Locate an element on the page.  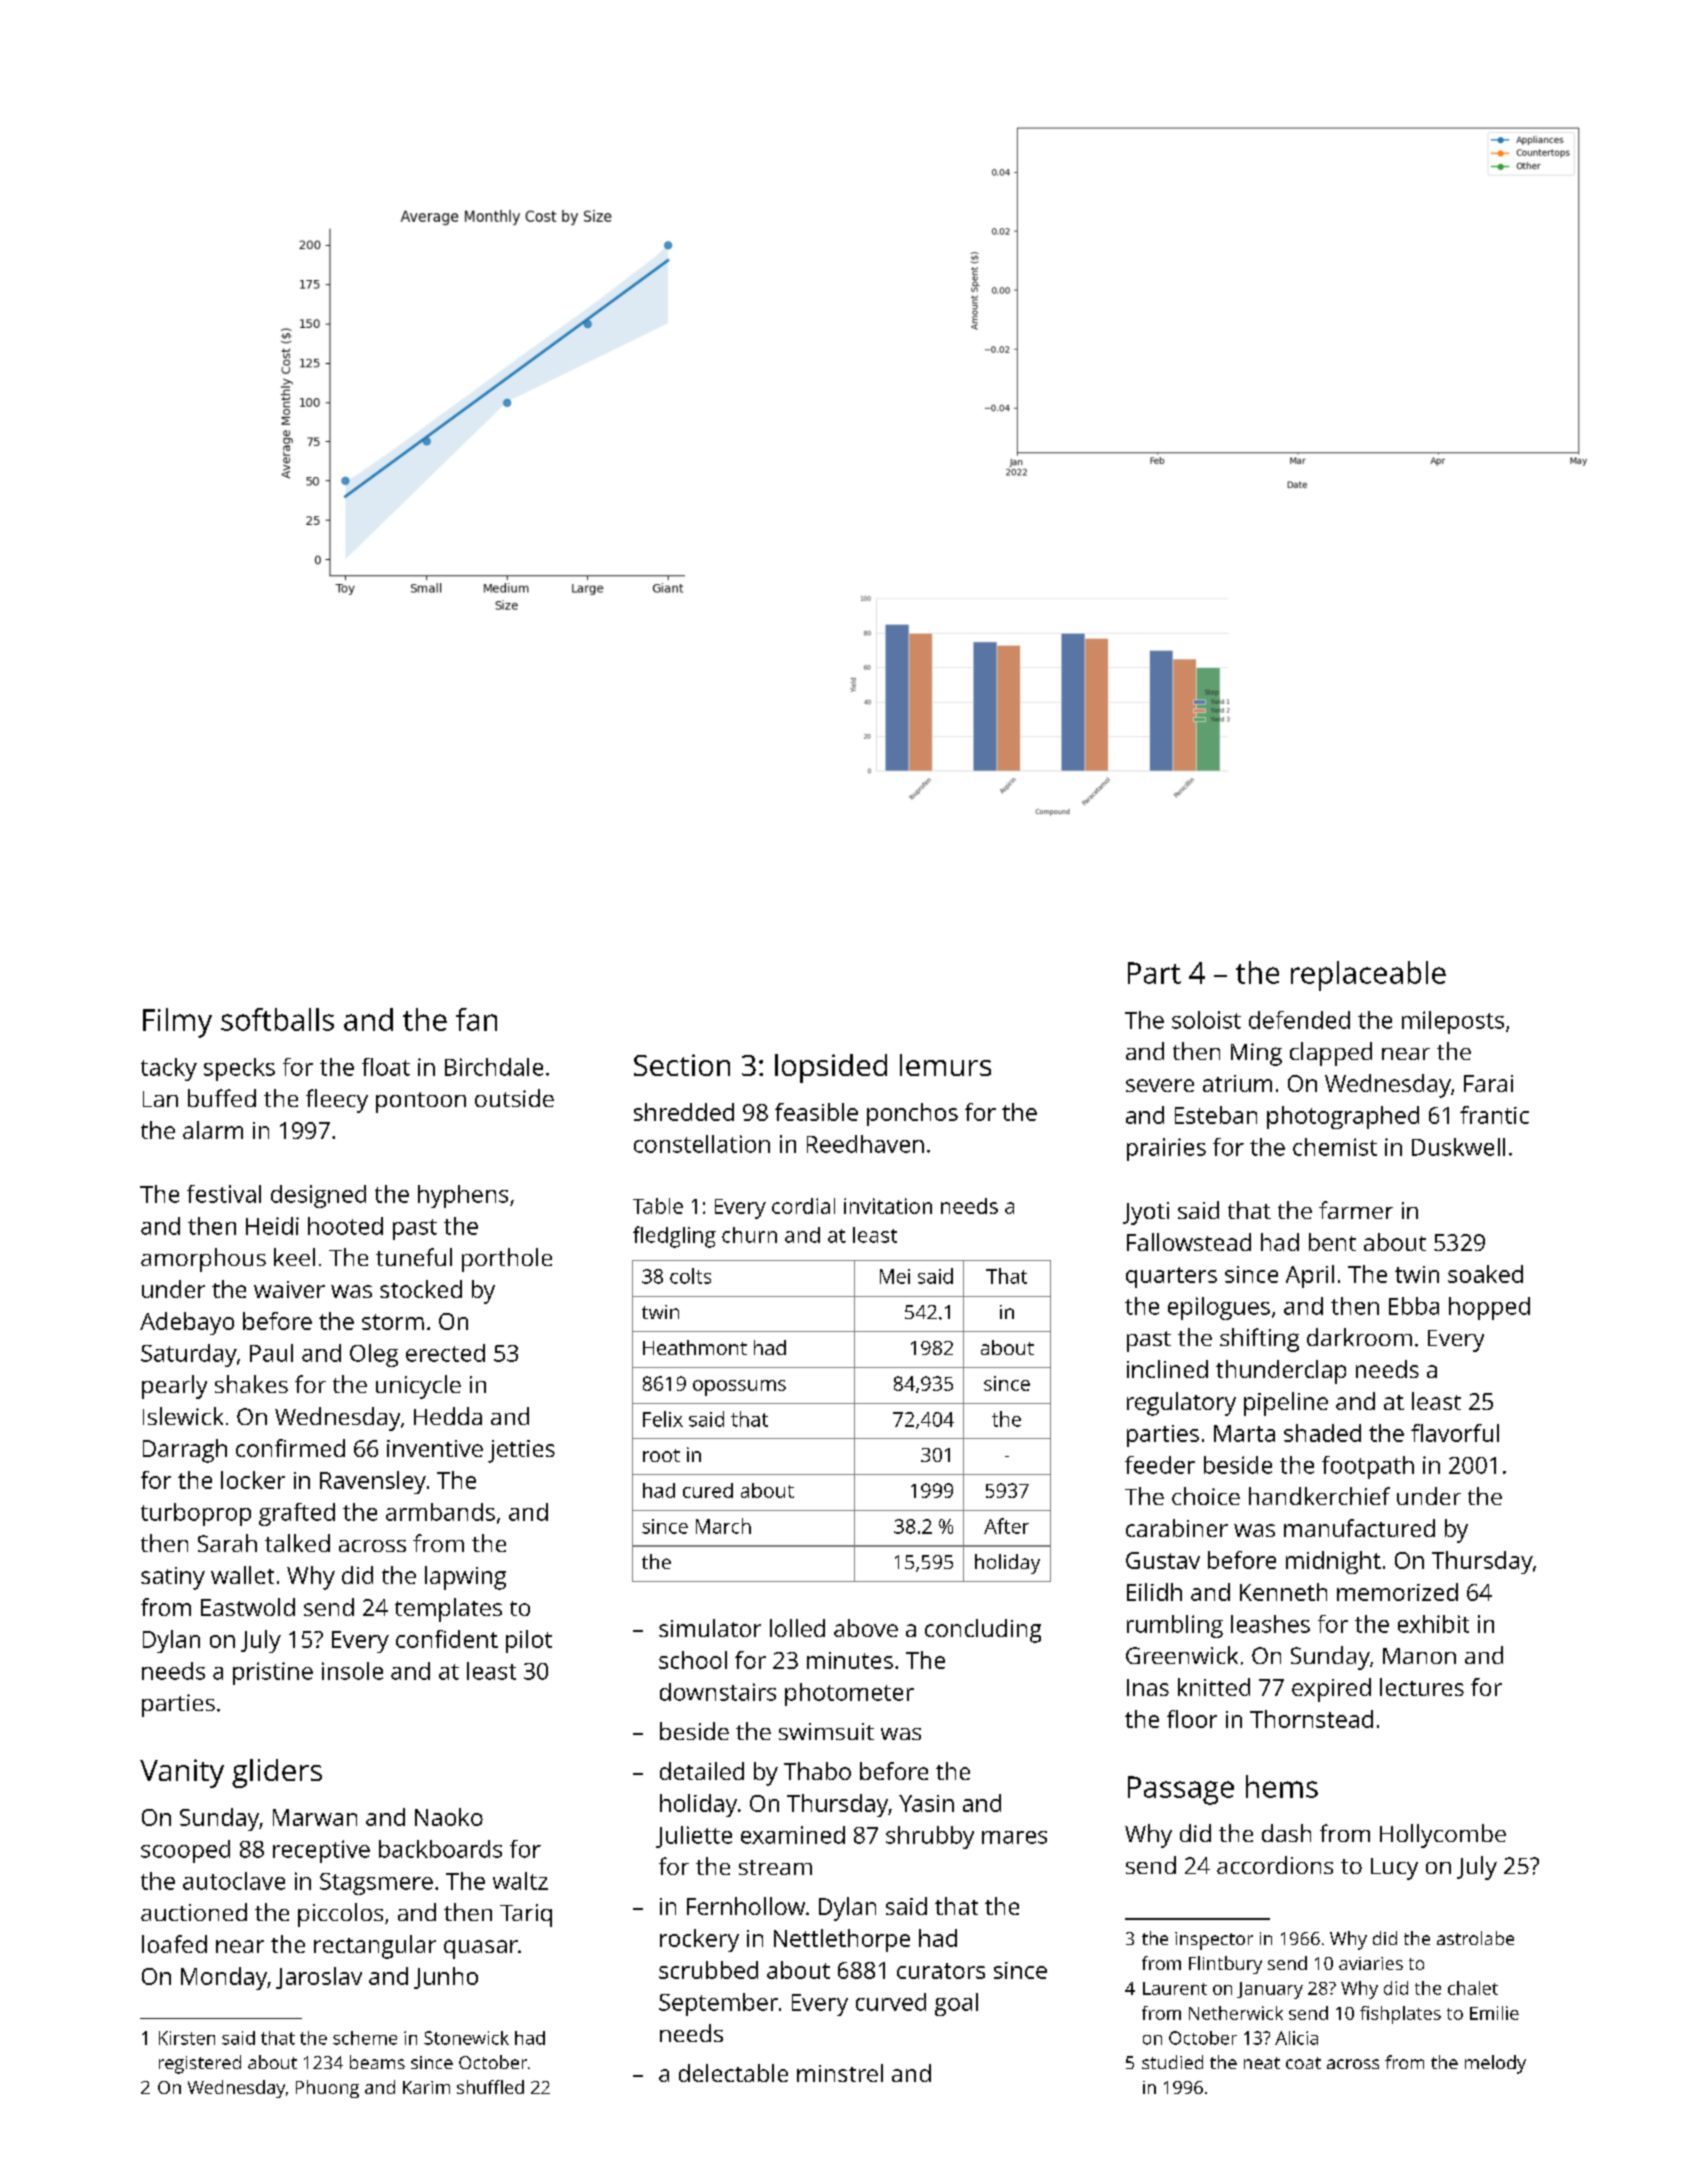
registered is located at coordinates (200, 2064).
